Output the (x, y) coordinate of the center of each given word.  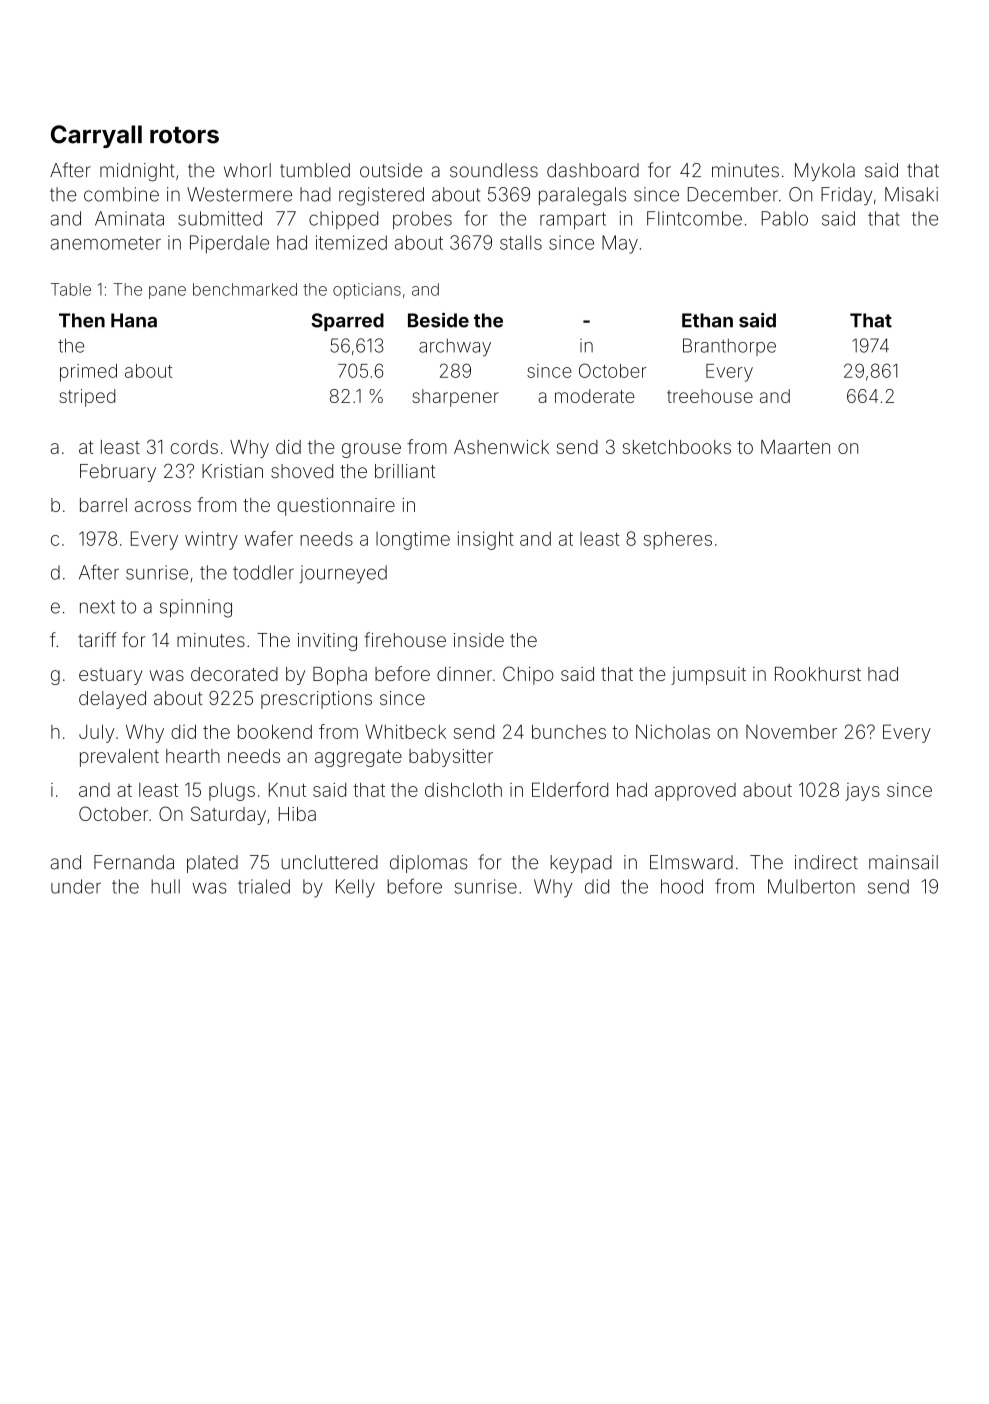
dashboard (593, 170)
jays (862, 792)
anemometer (105, 243)
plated (212, 864)
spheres (677, 540)
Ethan (707, 320)
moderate (595, 396)
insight (485, 540)
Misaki (911, 194)
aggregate (358, 758)
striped (87, 398)
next (97, 607)
